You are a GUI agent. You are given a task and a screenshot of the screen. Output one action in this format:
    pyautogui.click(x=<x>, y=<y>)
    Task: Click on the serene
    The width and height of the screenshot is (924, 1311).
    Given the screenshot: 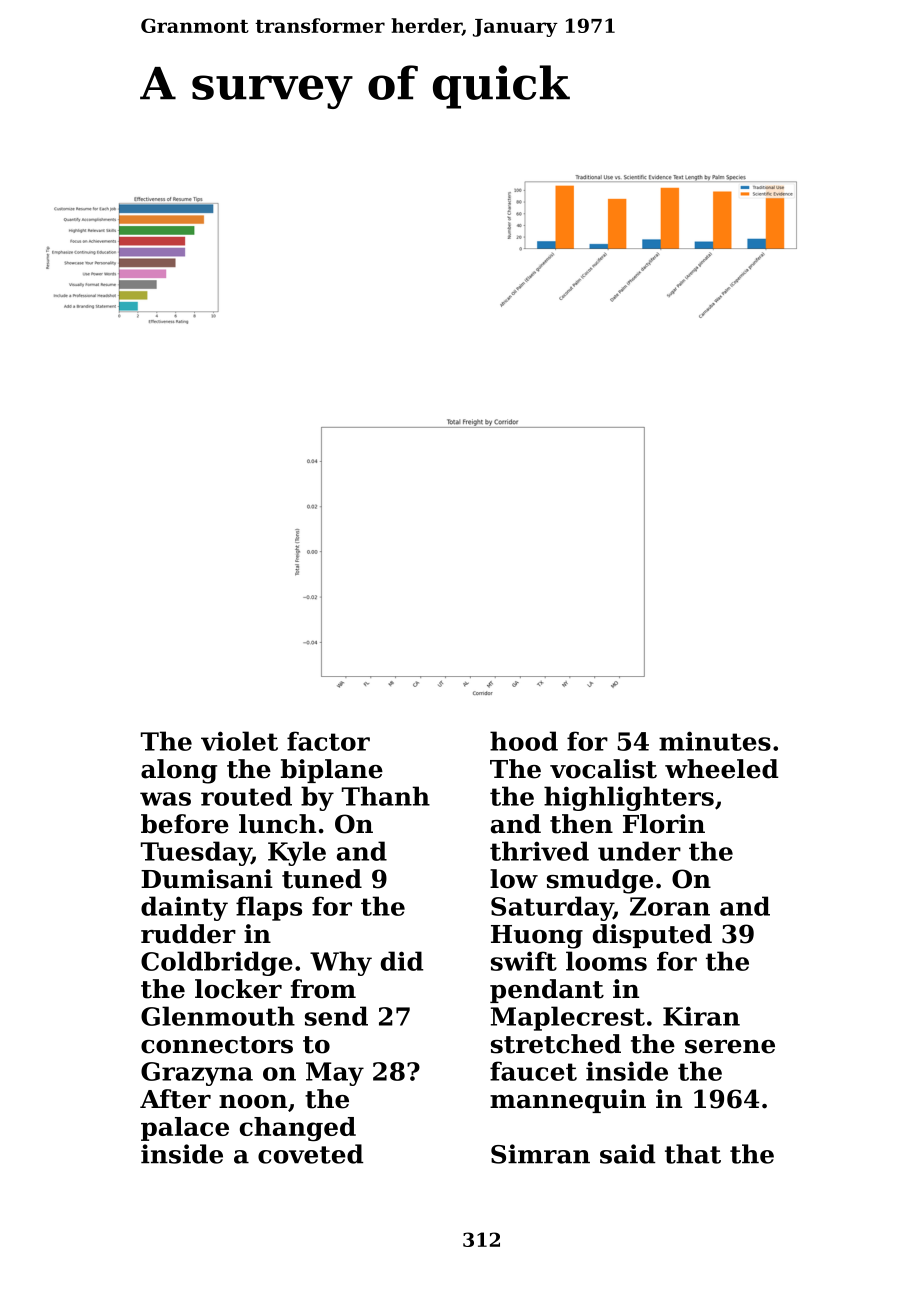 What is the action you would take?
    pyautogui.click(x=730, y=1047)
